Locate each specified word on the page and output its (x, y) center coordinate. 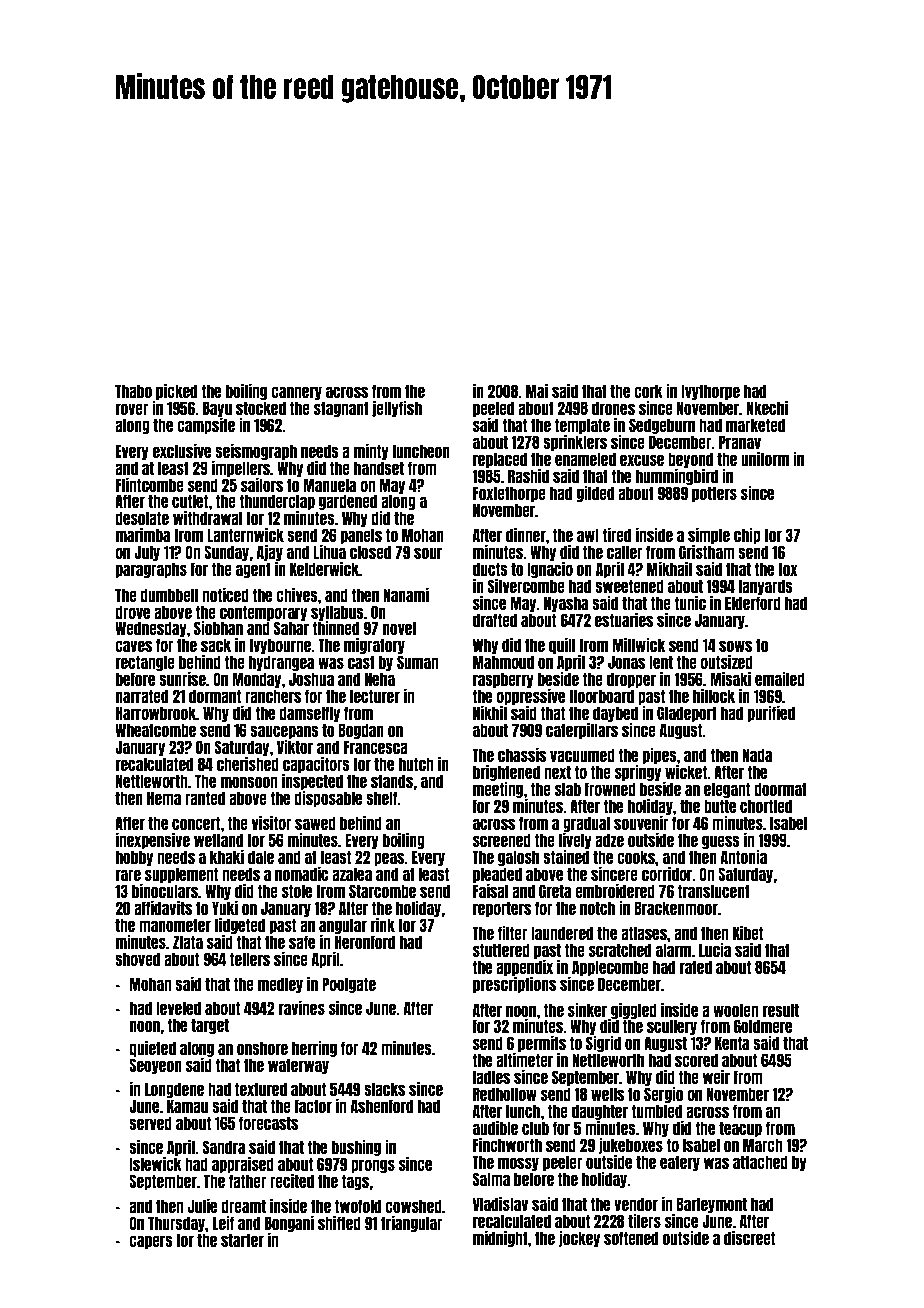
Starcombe (382, 891)
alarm (673, 950)
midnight (500, 1238)
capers (151, 1242)
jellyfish (397, 408)
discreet (749, 1237)
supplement (181, 875)
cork (648, 391)
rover (132, 409)
